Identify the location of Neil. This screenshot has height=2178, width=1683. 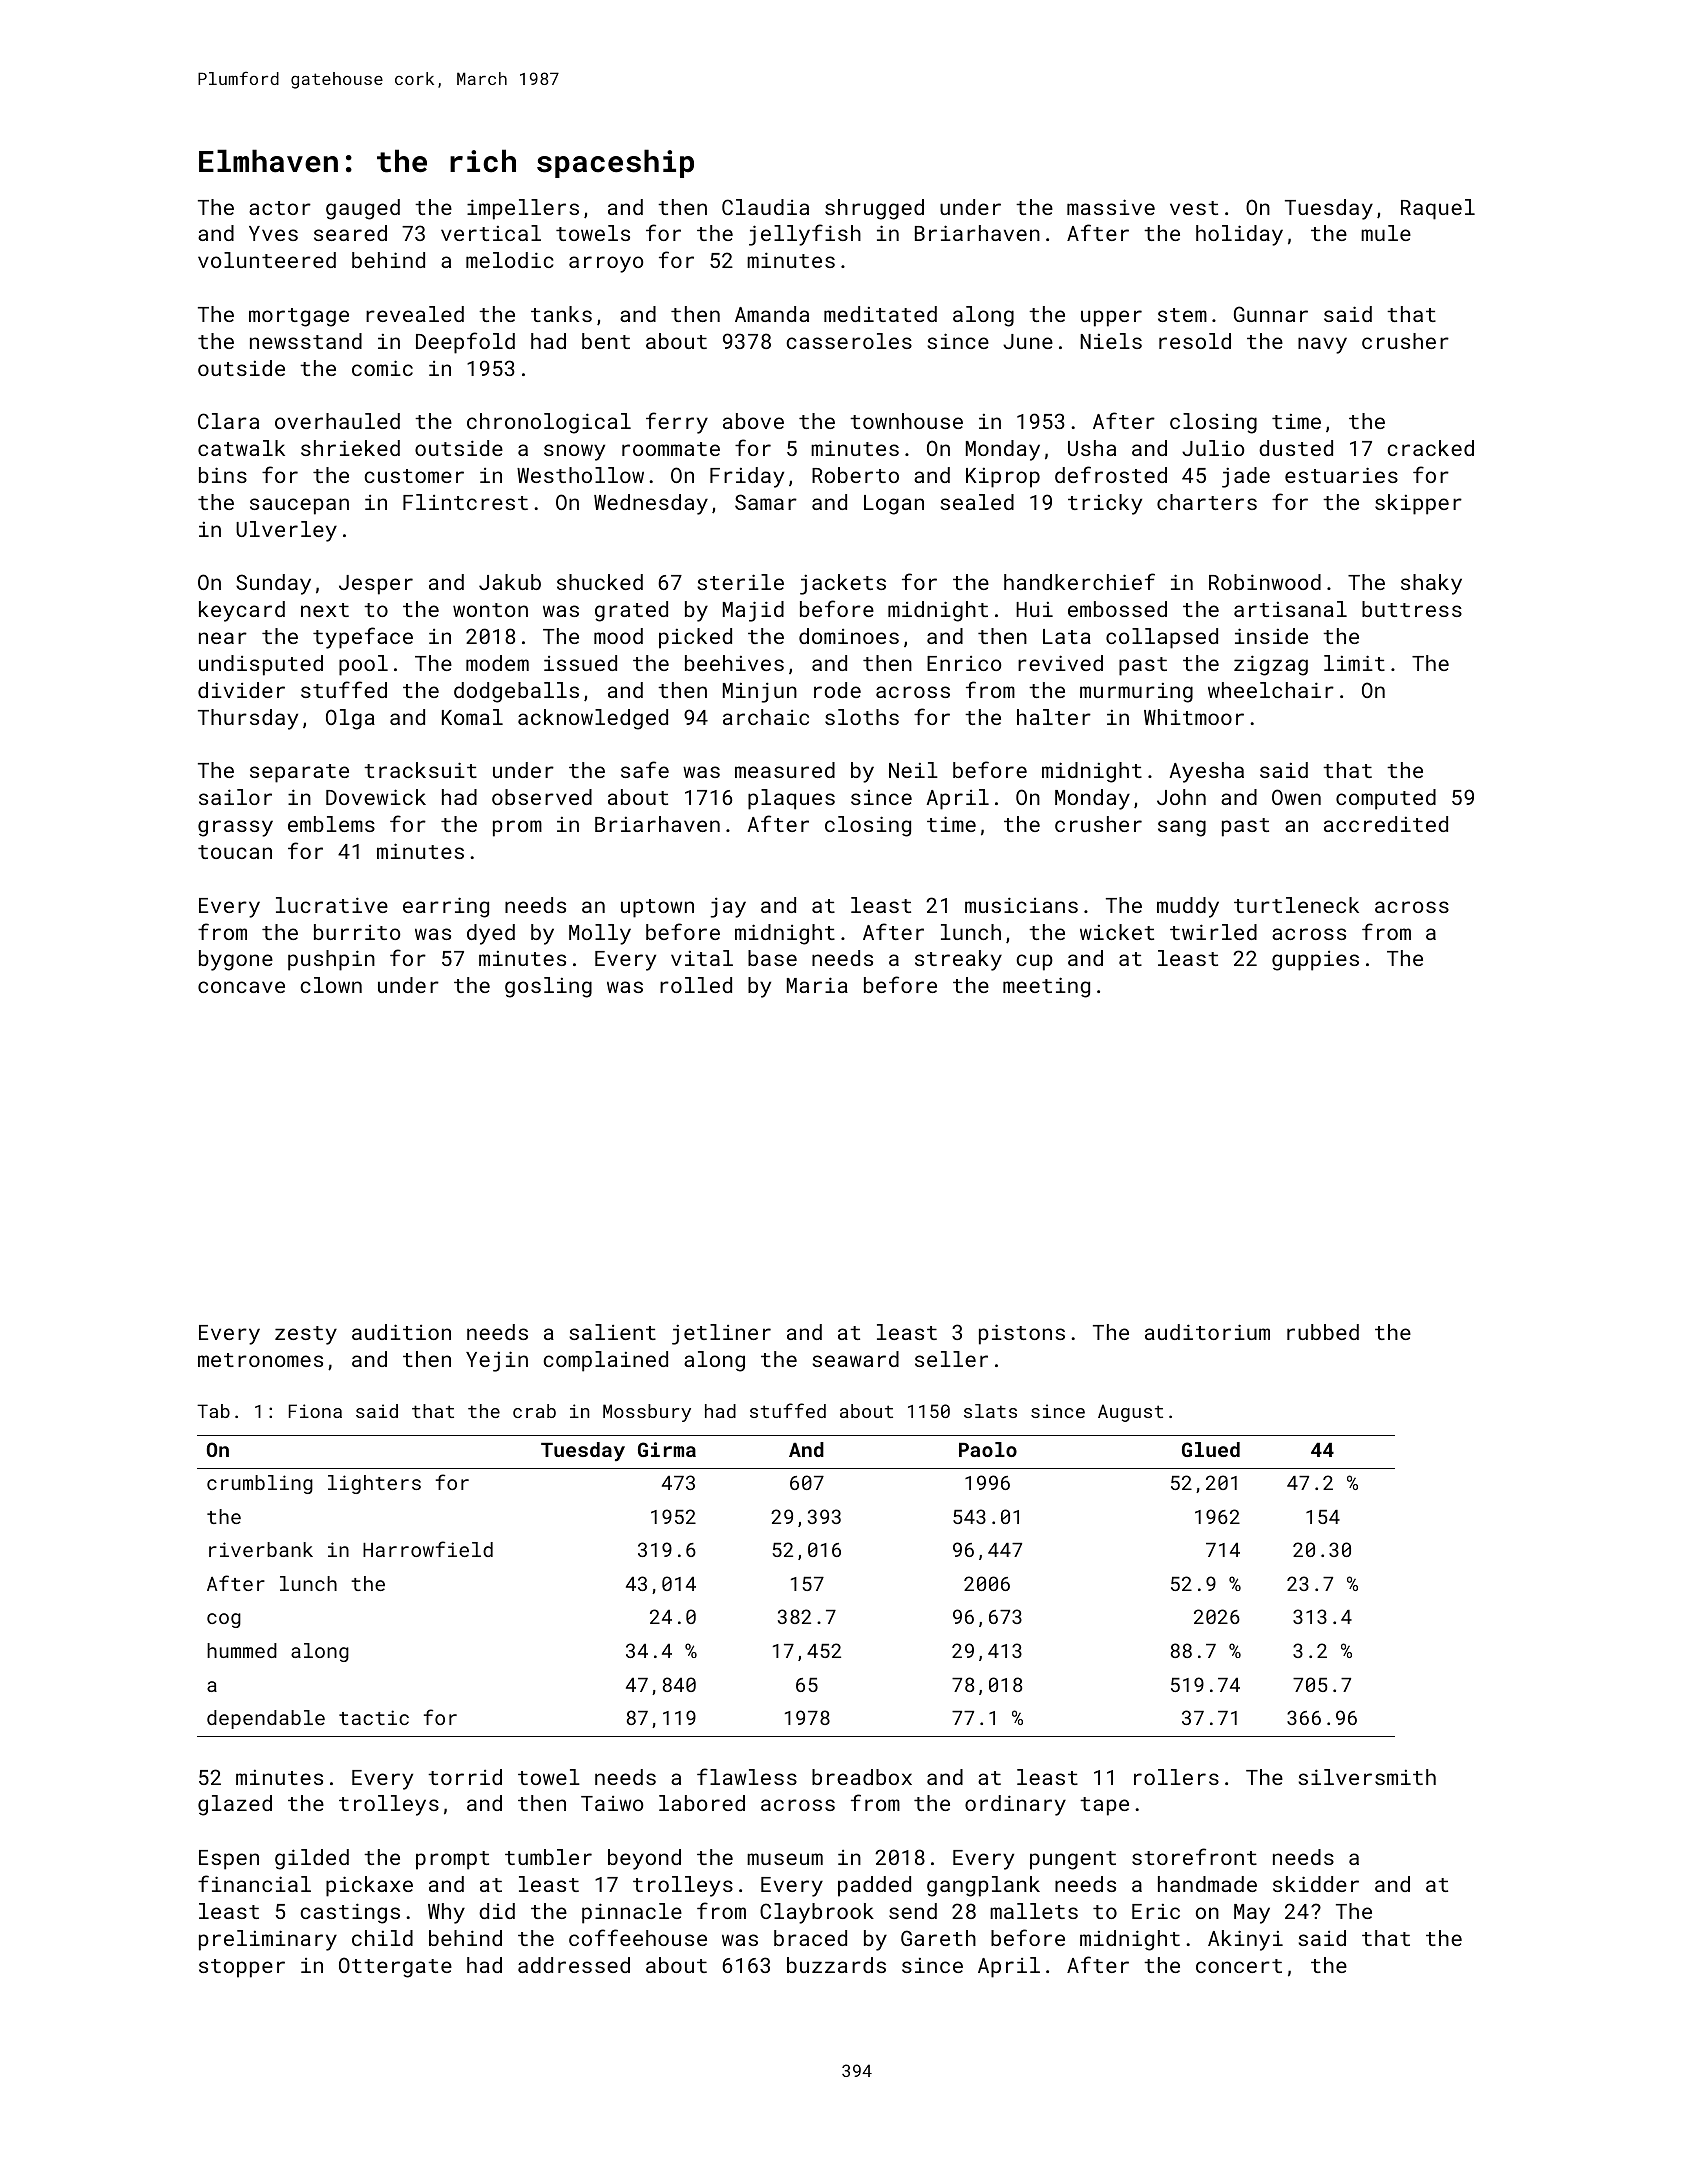
(913, 770).
